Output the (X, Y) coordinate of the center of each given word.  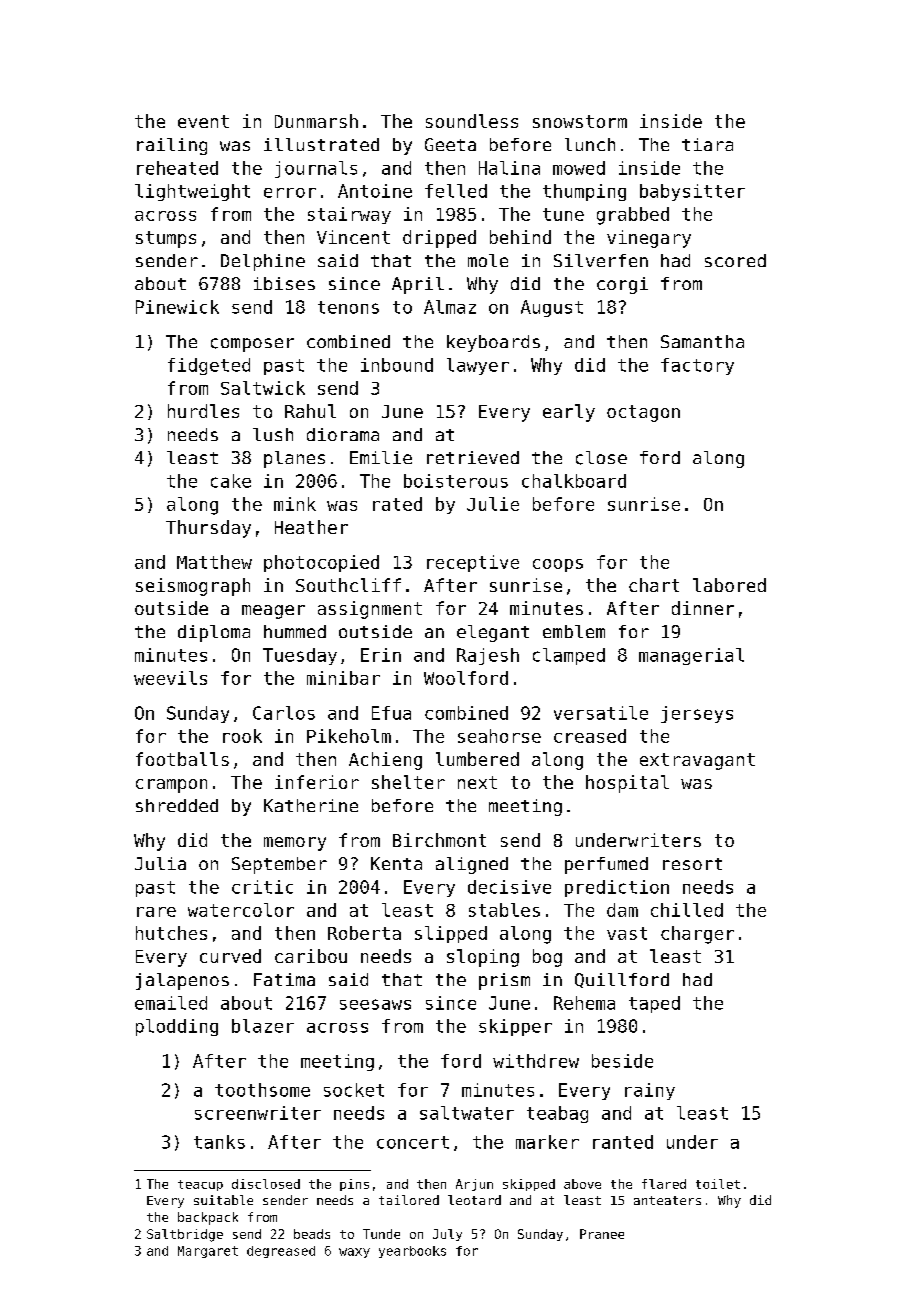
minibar (343, 678)
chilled (687, 910)
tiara (707, 144)
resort (692, 864)
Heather (311, 527)
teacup (200, 1185)
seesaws (375, 1004)
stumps (166, 239)
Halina (509, 168)
